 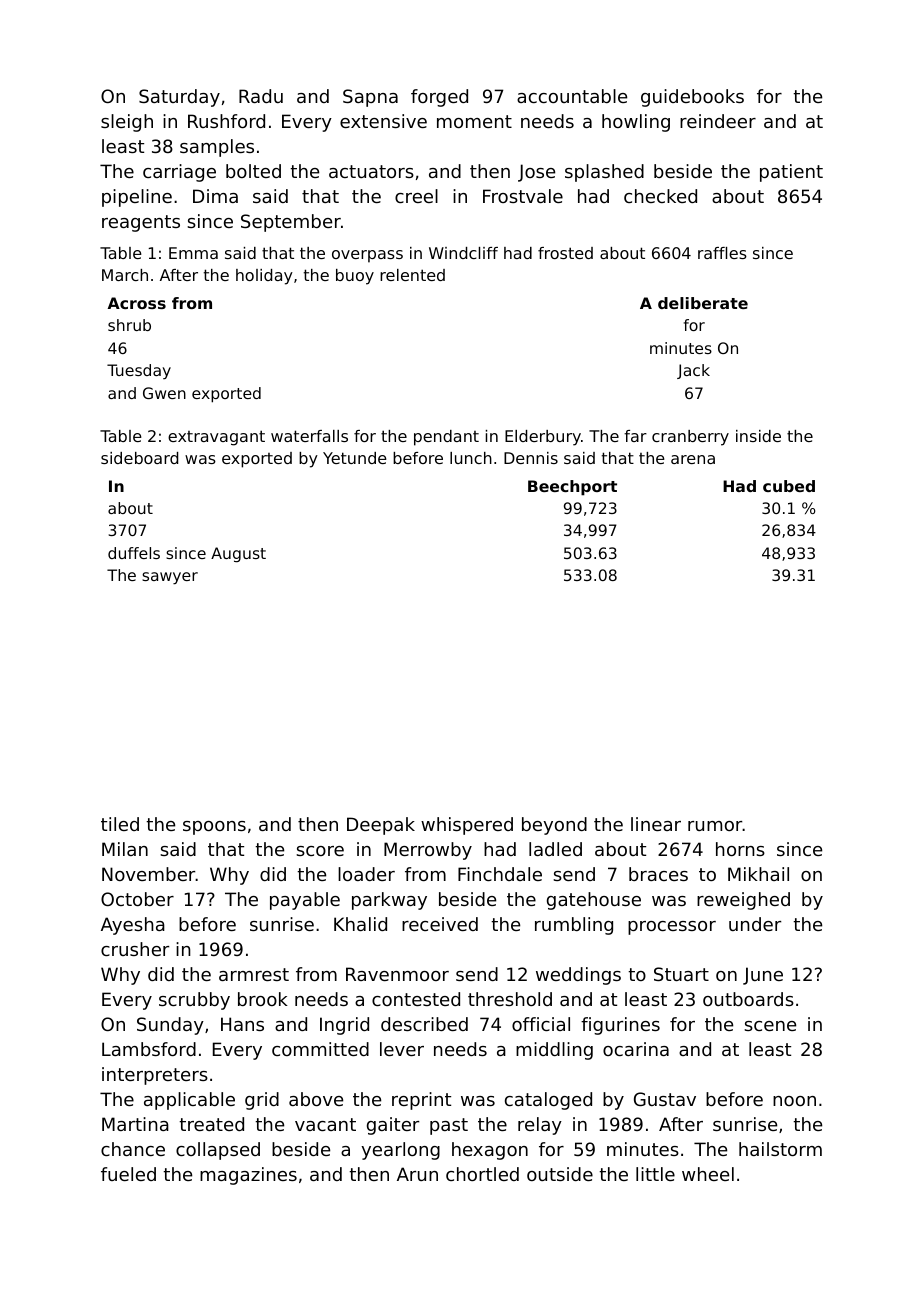 What do you see at coordinates (309, 436) in the screenshot?
I see `waterfalls` at bounding box center [309, 436].
